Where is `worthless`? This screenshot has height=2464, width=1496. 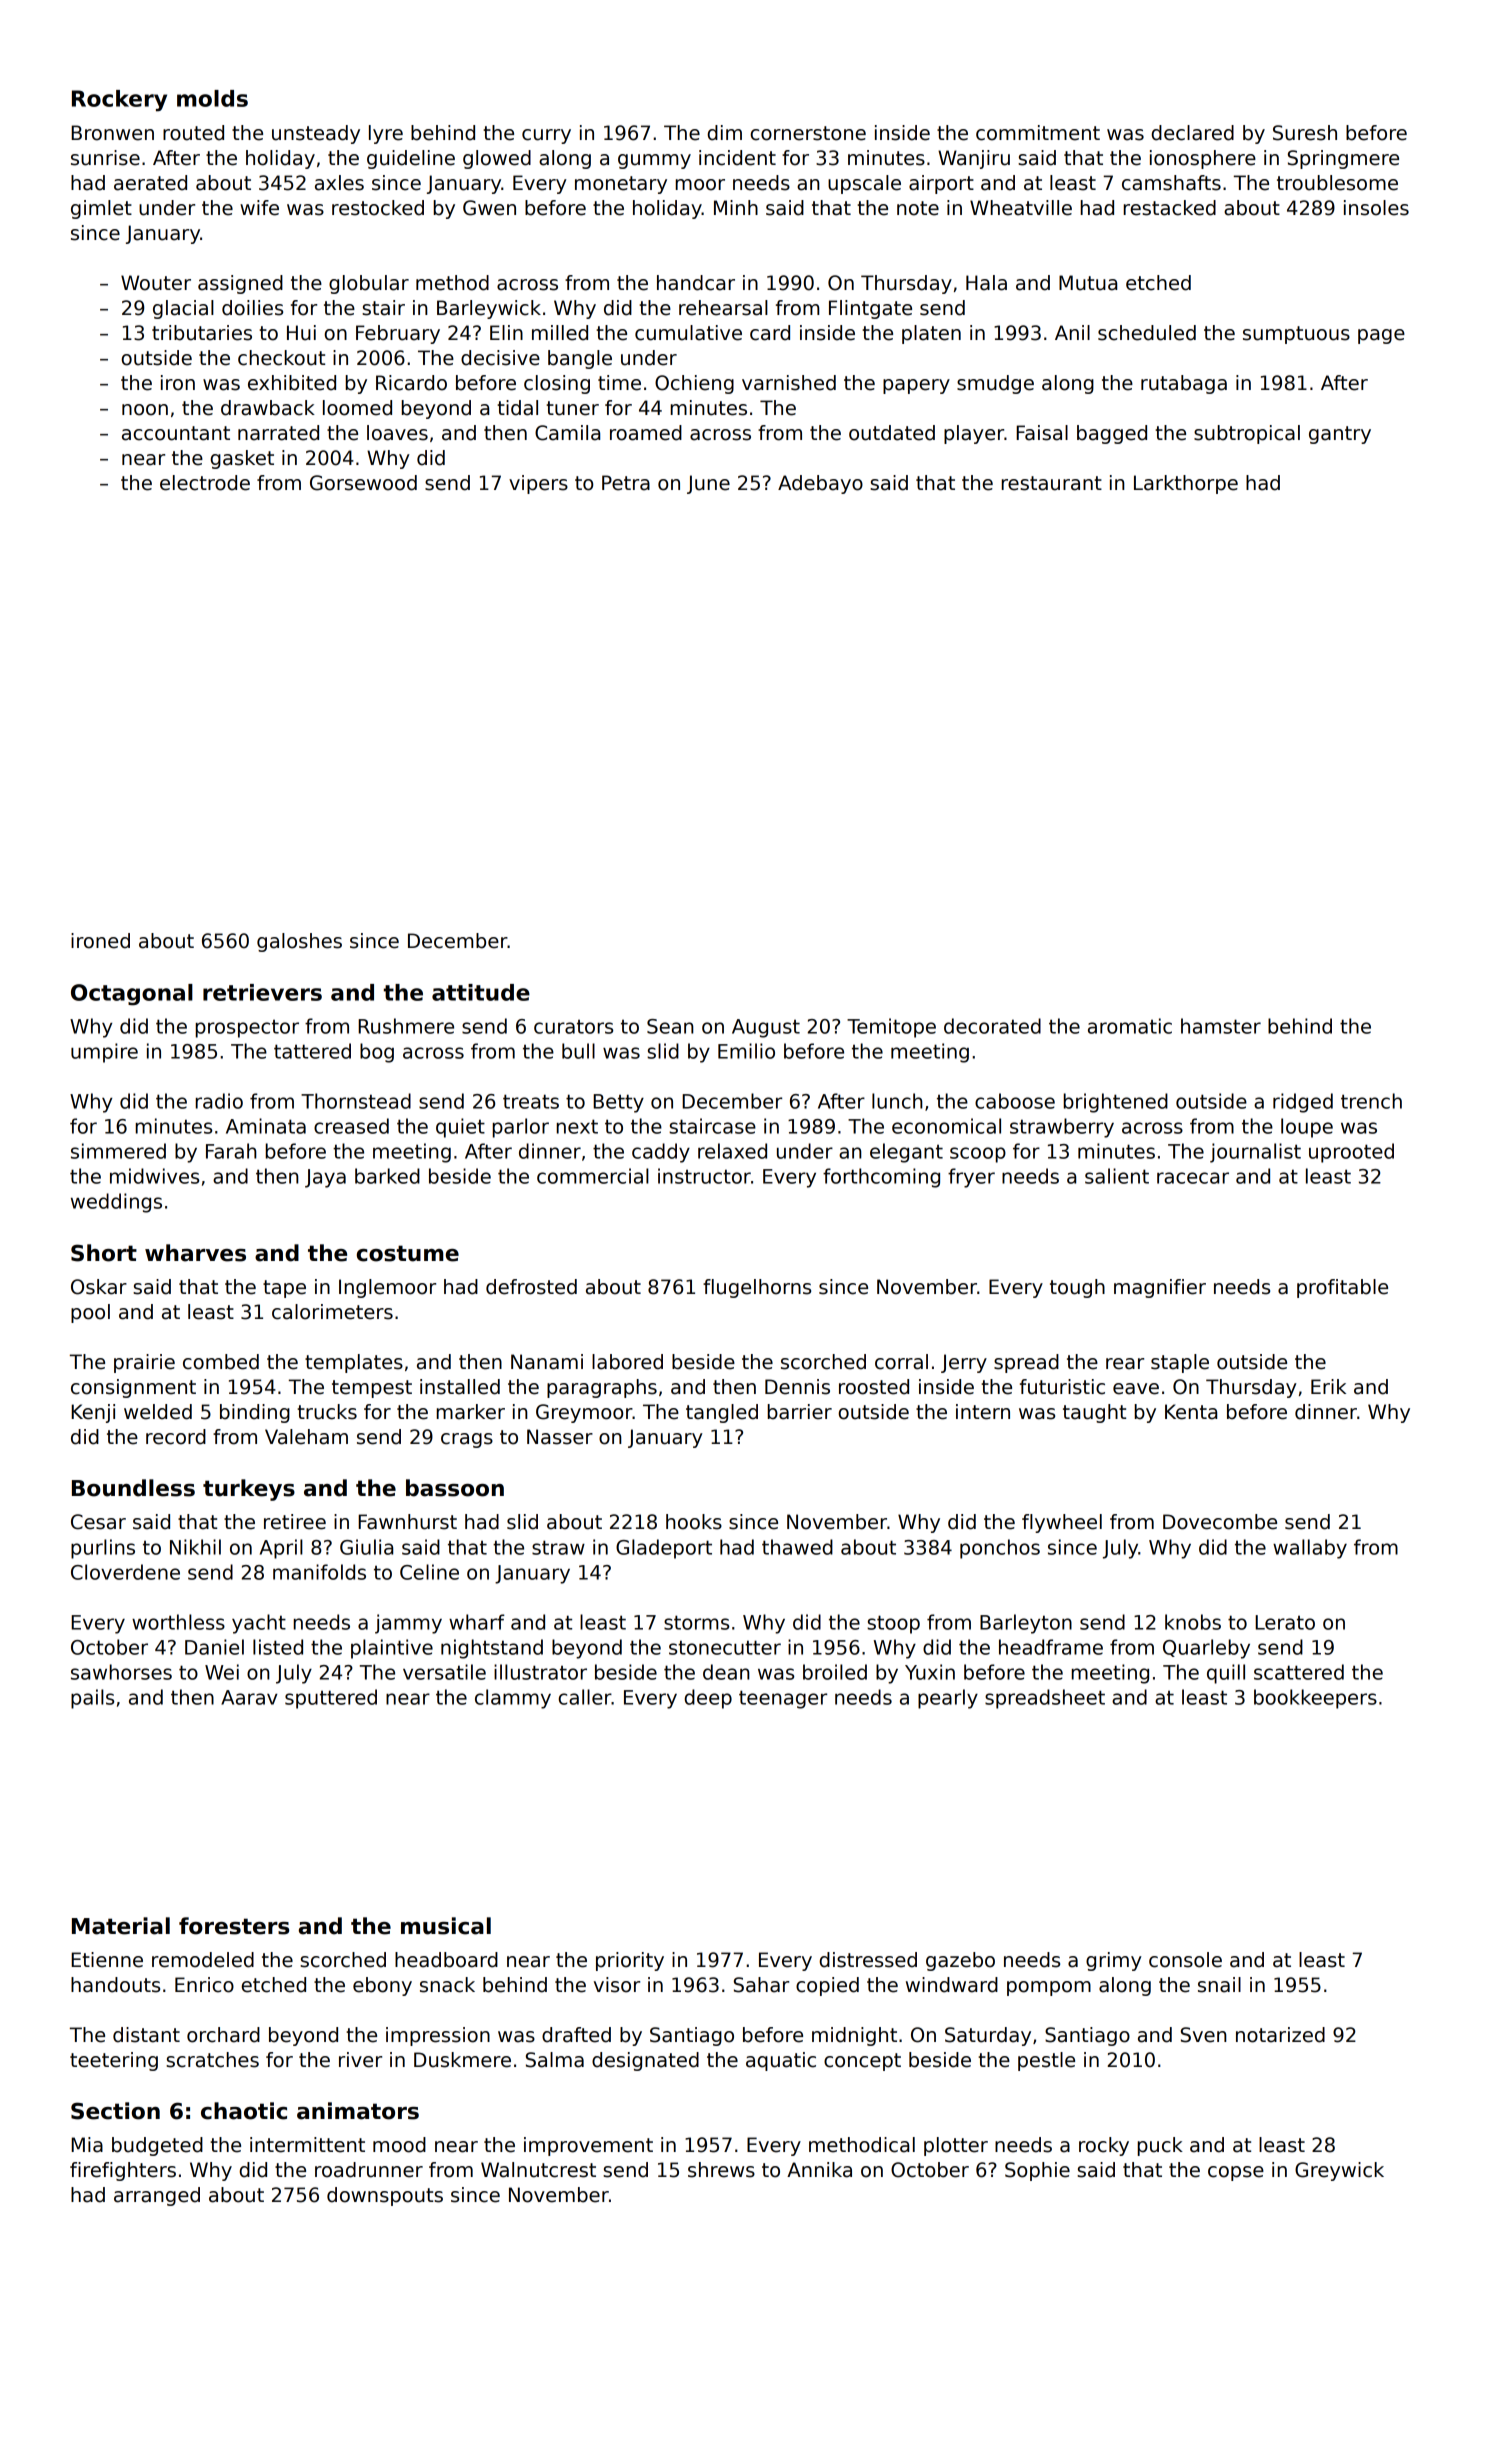
worthless is located at coordinates (178, 1622).
